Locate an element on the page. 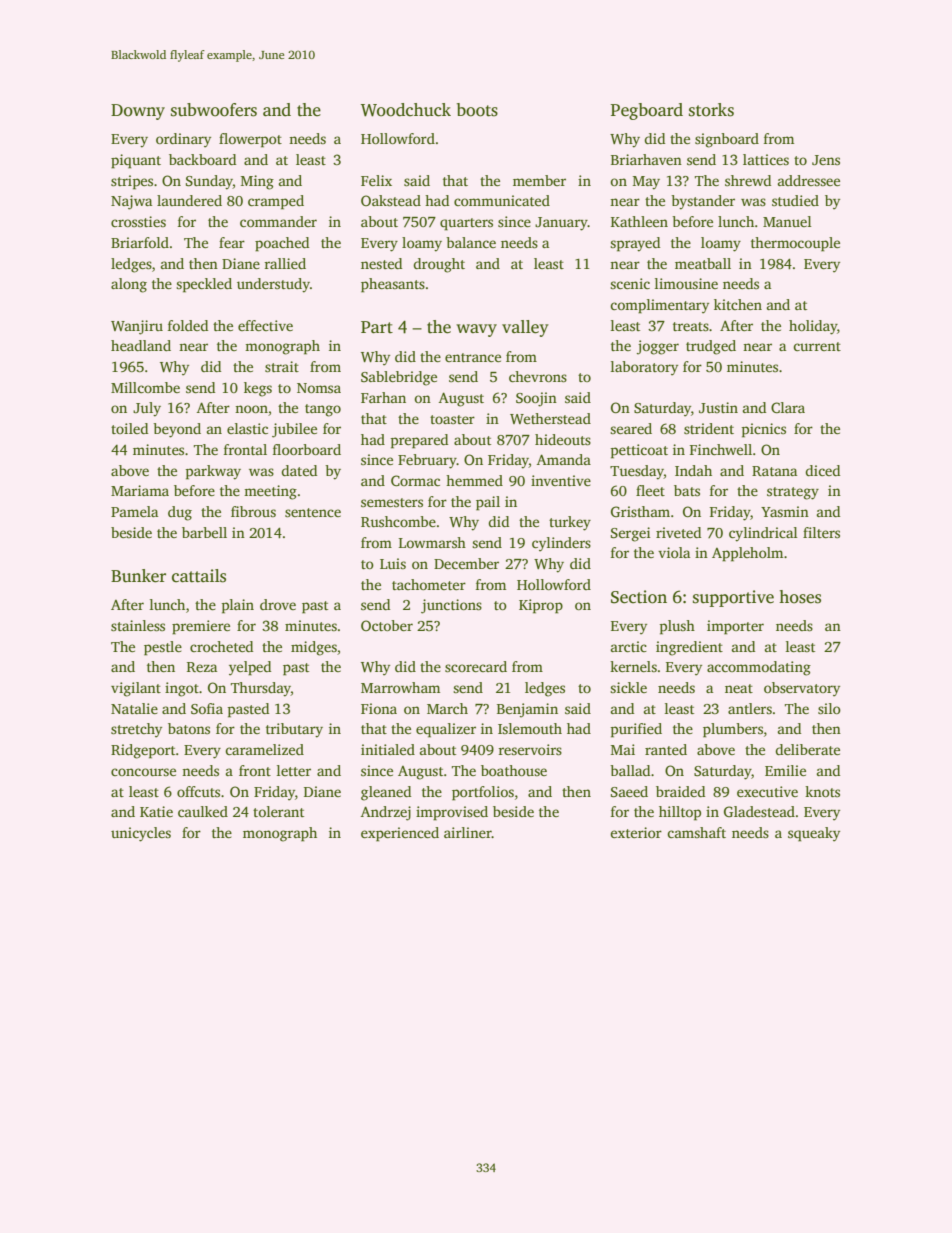  boots is located at coordinates (477, 110).
